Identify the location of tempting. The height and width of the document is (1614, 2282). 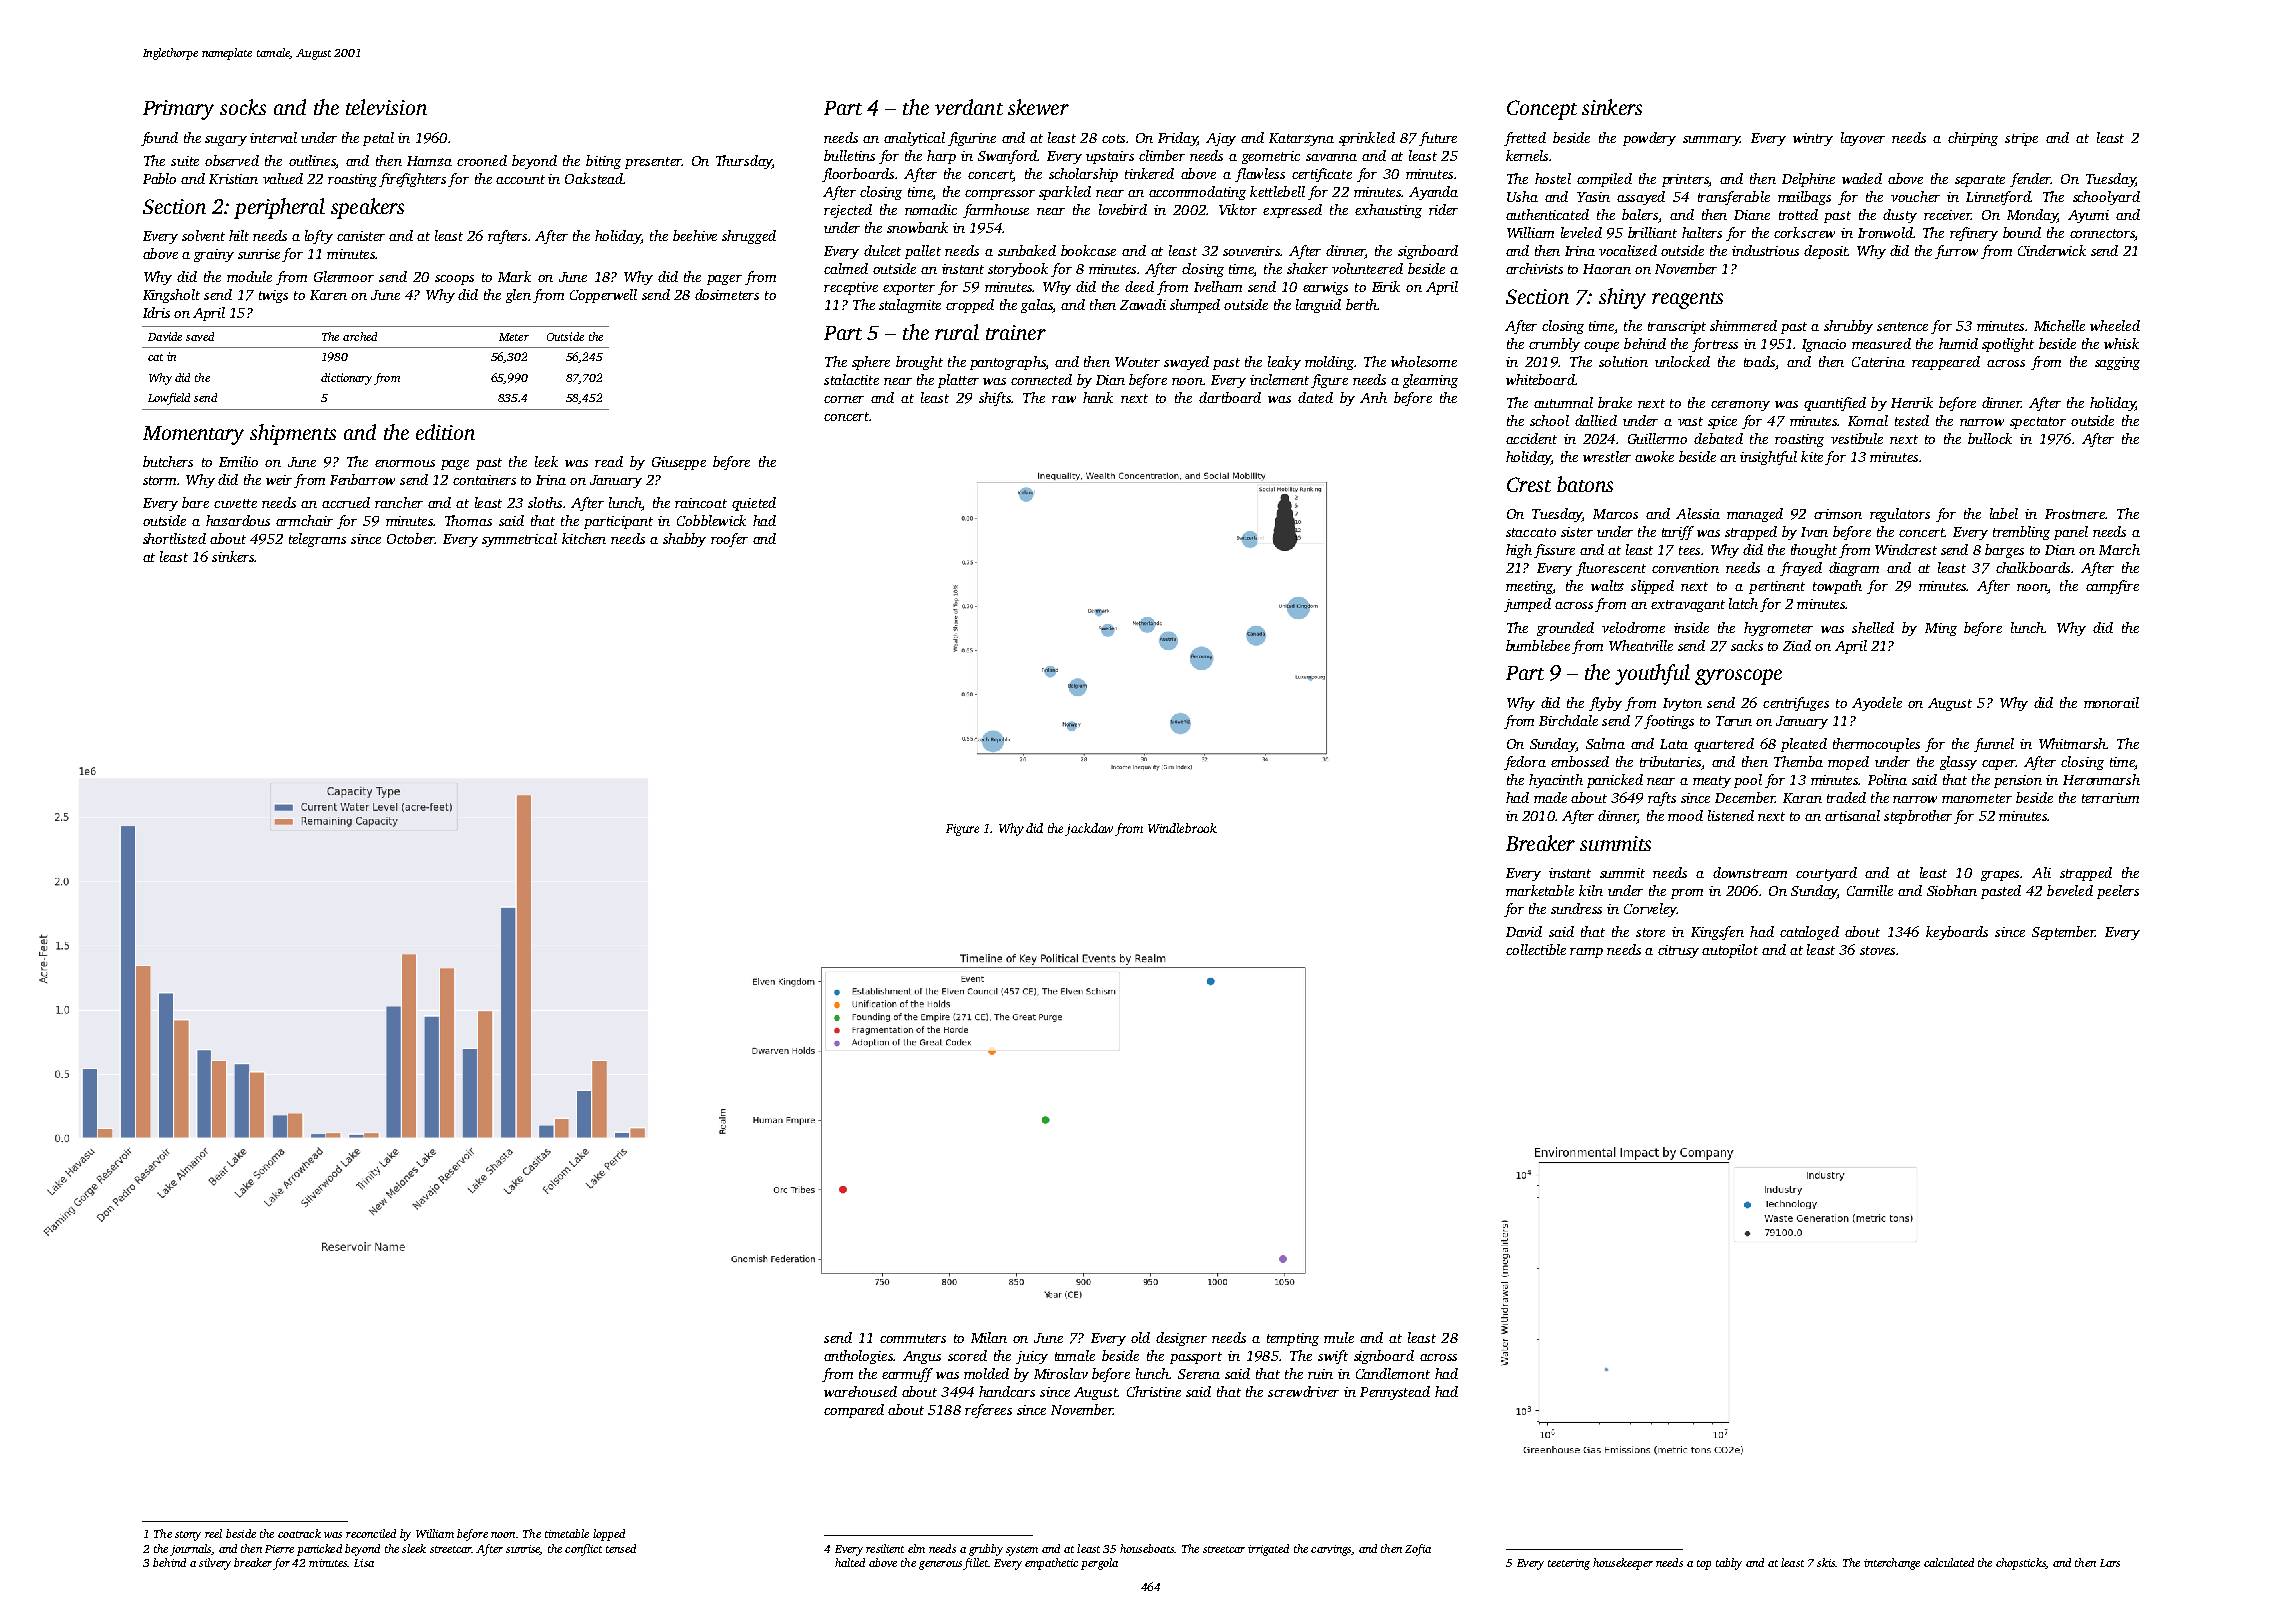
(1293, 1339).
